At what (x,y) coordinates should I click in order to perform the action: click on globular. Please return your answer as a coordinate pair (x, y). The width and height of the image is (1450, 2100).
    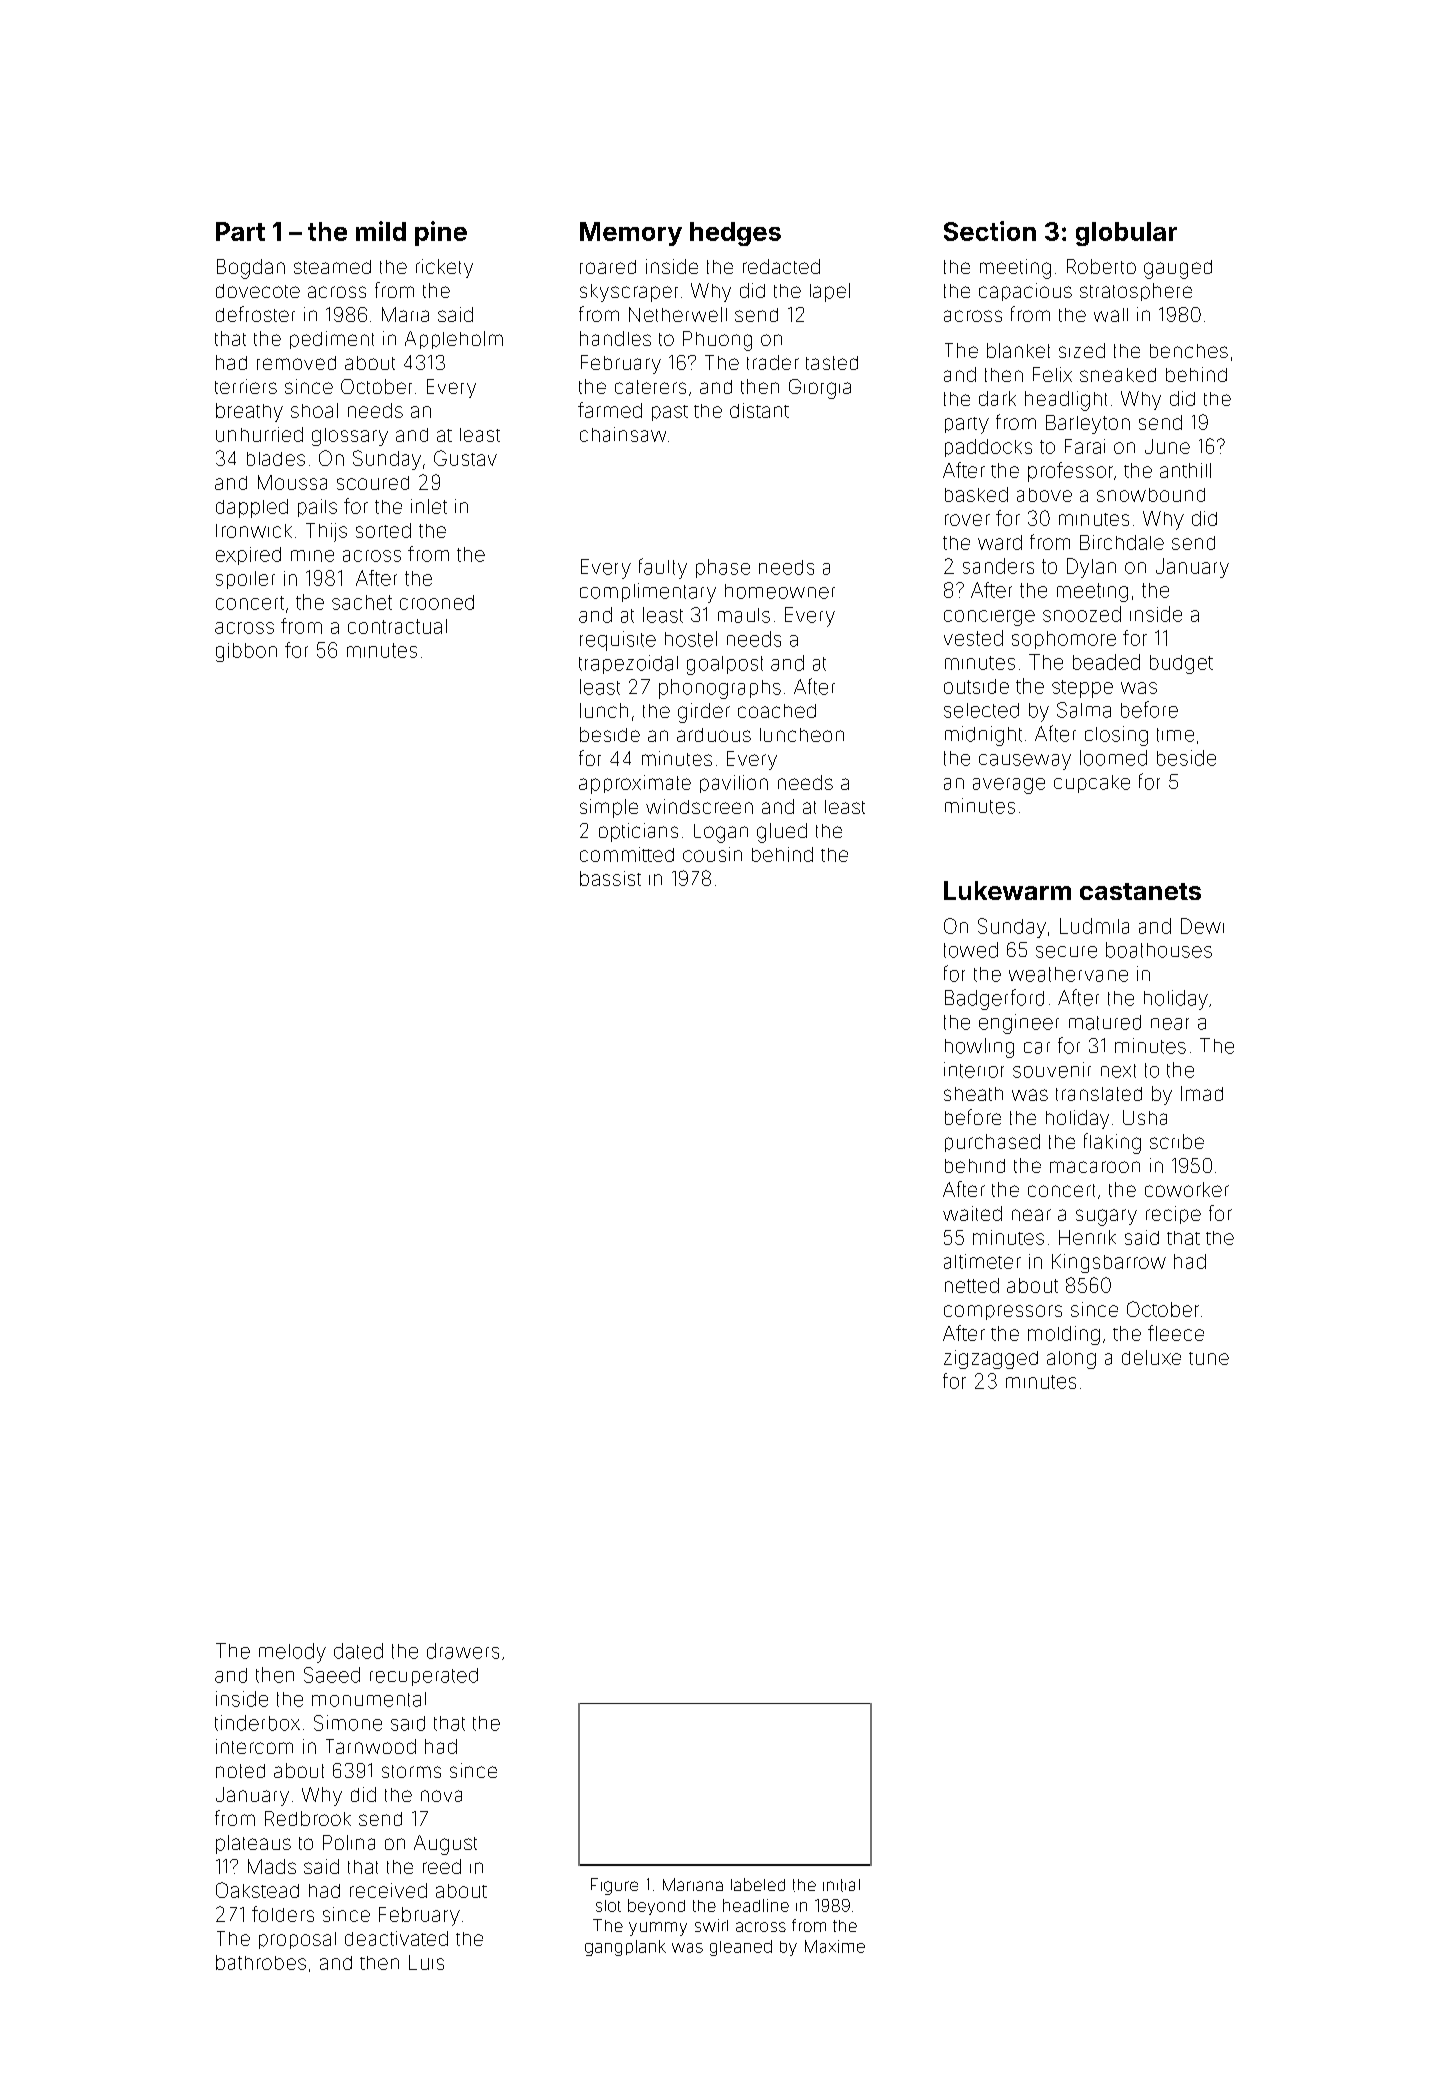
    Looking at the image, I should click on (1126, 234).
